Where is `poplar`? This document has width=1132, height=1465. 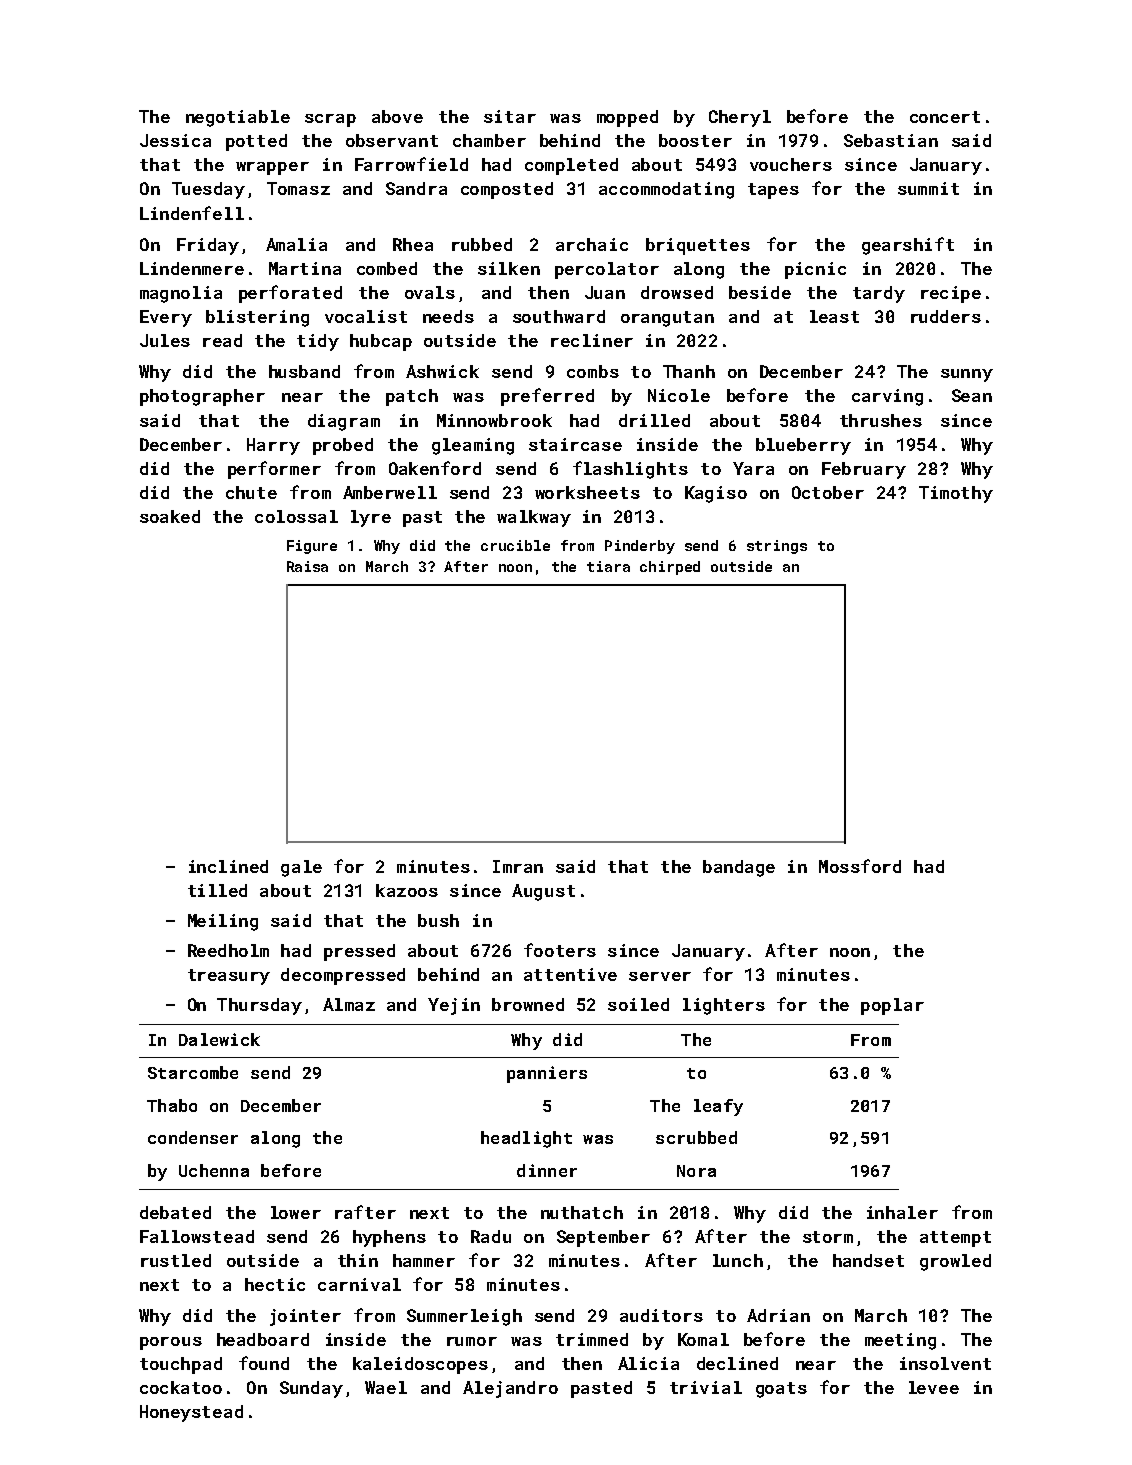 poplar is located at coordinates (892, 1006).
